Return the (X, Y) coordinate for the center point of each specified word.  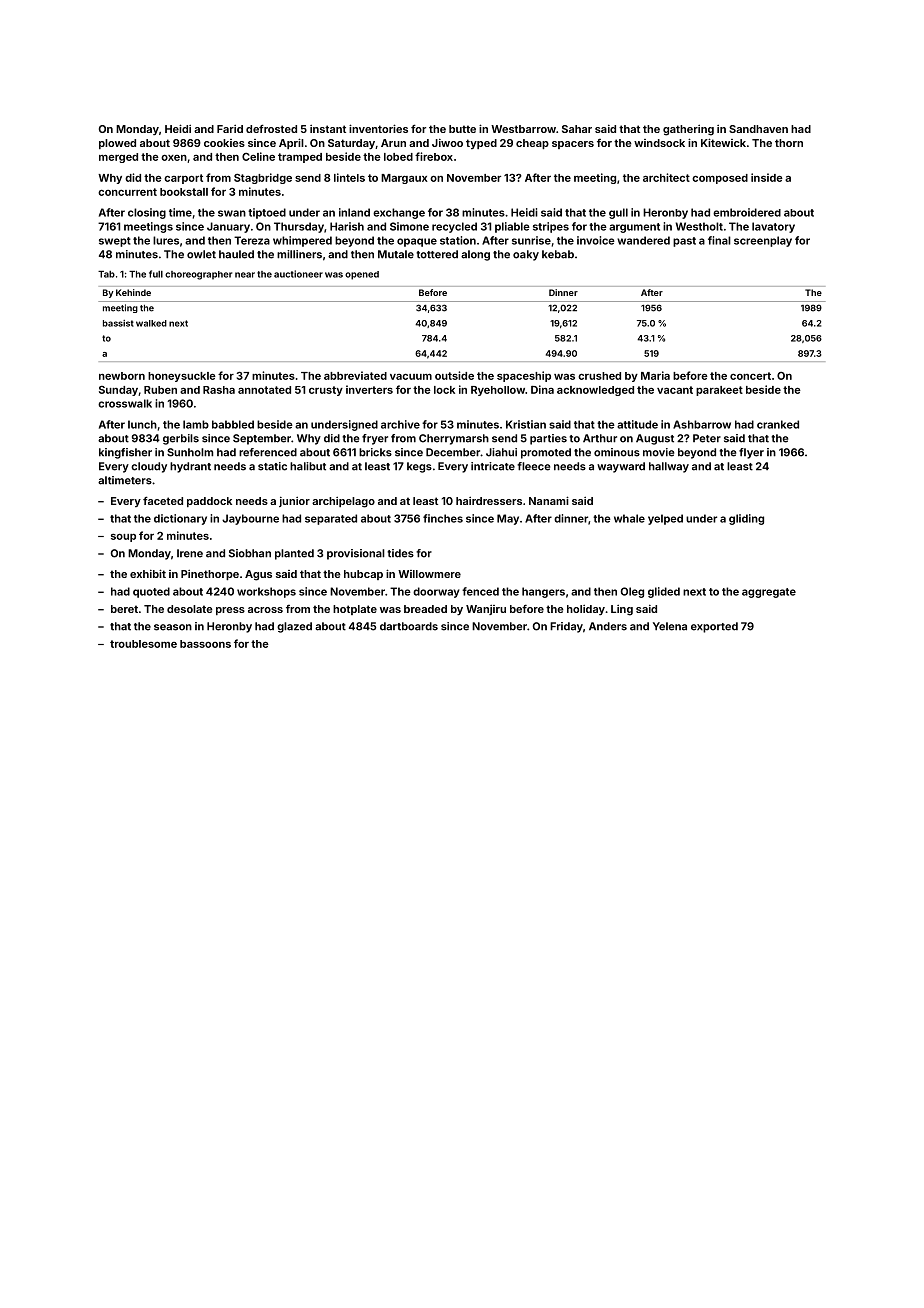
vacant (675, 390)
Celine (258, 156)
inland (354, 212)
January (228, 227)
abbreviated (355, 375)
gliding (746, 519)
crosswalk (125, 403)
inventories (378, 128)
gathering (688, 130)
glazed (294, 627)
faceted (163, 500)
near (245, 275)
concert (750, 376)
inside (767, 177)
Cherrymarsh (454, 439)
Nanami (549, 500)
